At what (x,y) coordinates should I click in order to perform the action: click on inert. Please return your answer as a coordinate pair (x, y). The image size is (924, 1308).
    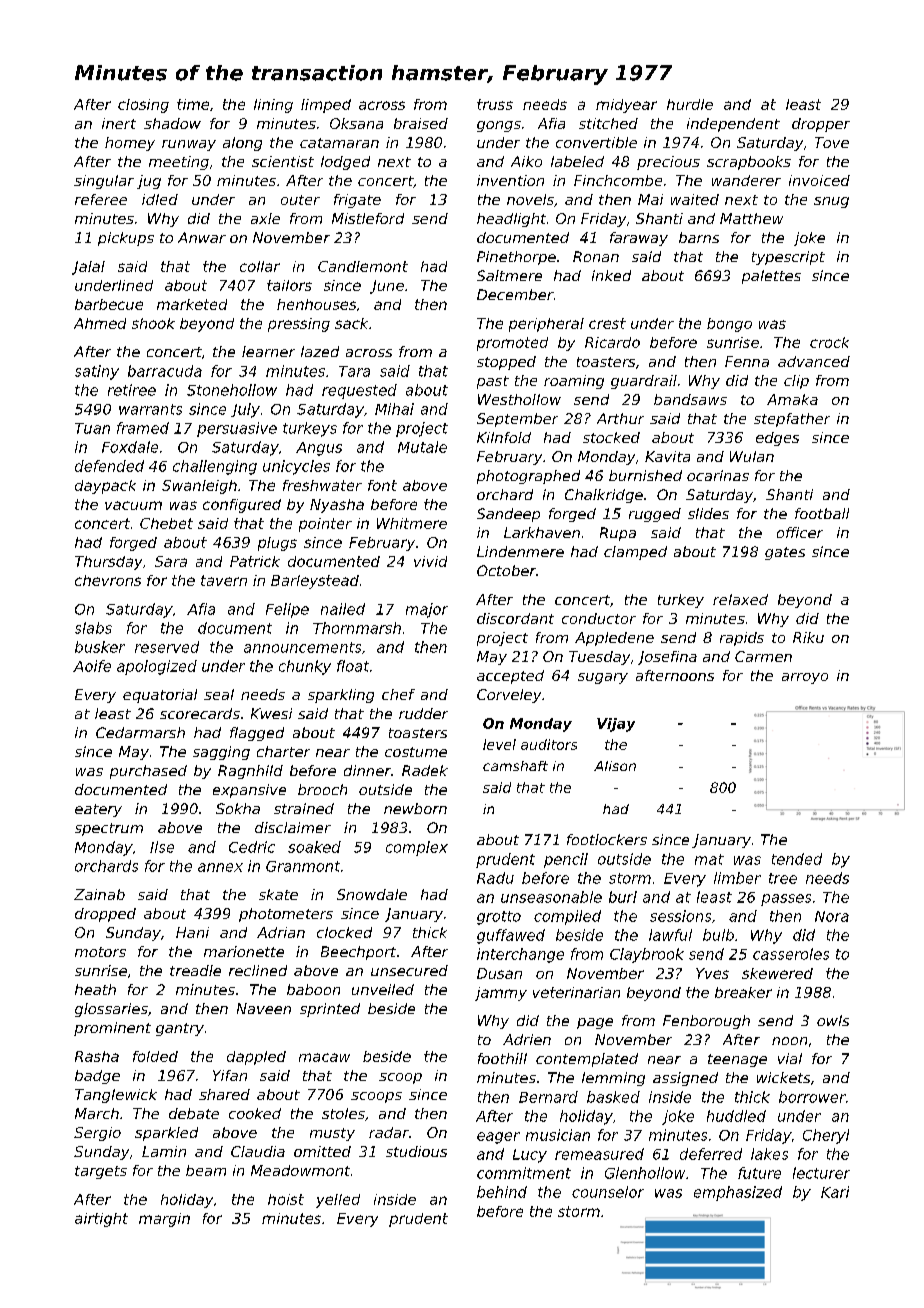
    Looking at the image, I should click on (119, 123).
